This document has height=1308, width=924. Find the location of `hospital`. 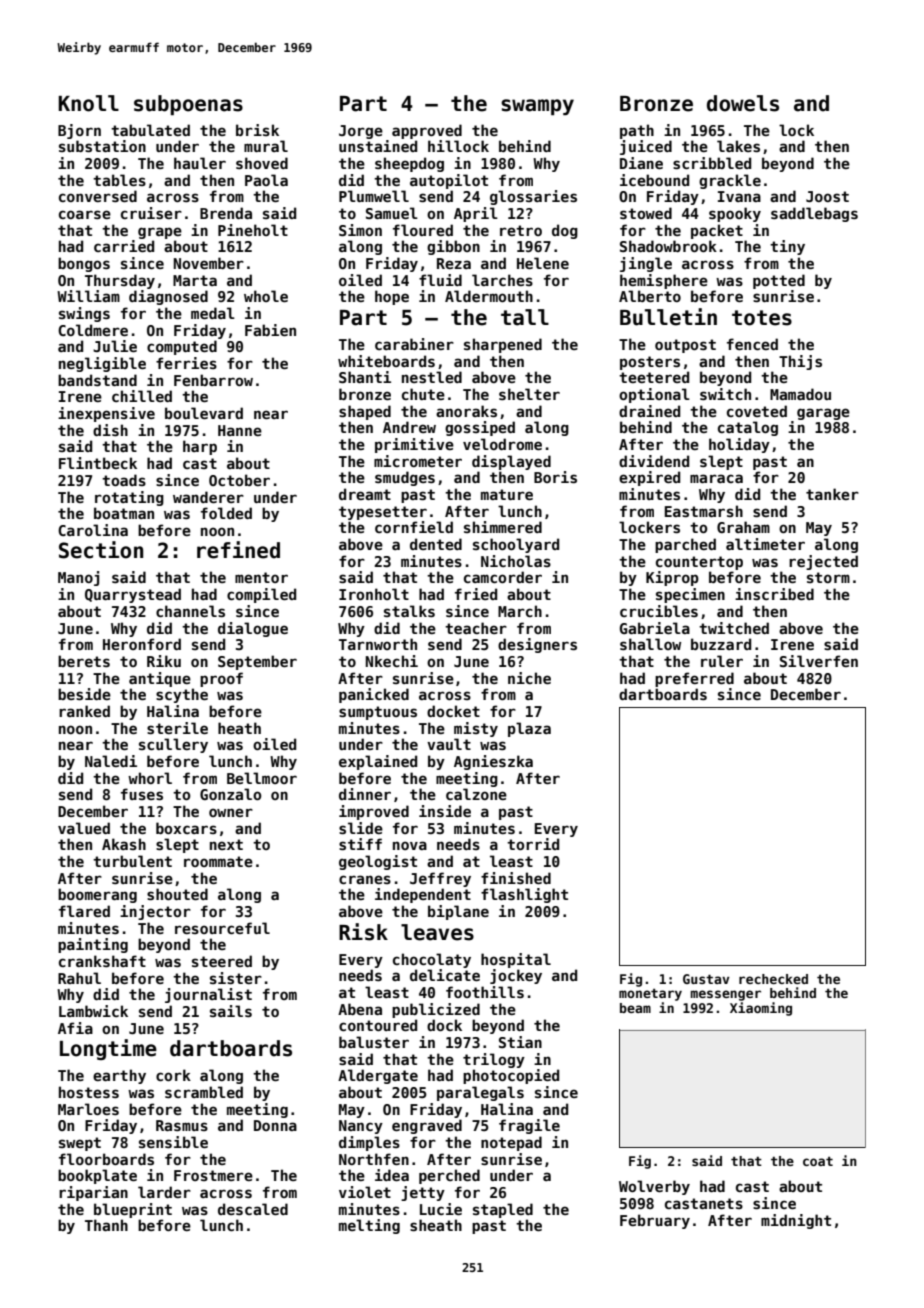

hospital is located at coordinates (516, 960).
